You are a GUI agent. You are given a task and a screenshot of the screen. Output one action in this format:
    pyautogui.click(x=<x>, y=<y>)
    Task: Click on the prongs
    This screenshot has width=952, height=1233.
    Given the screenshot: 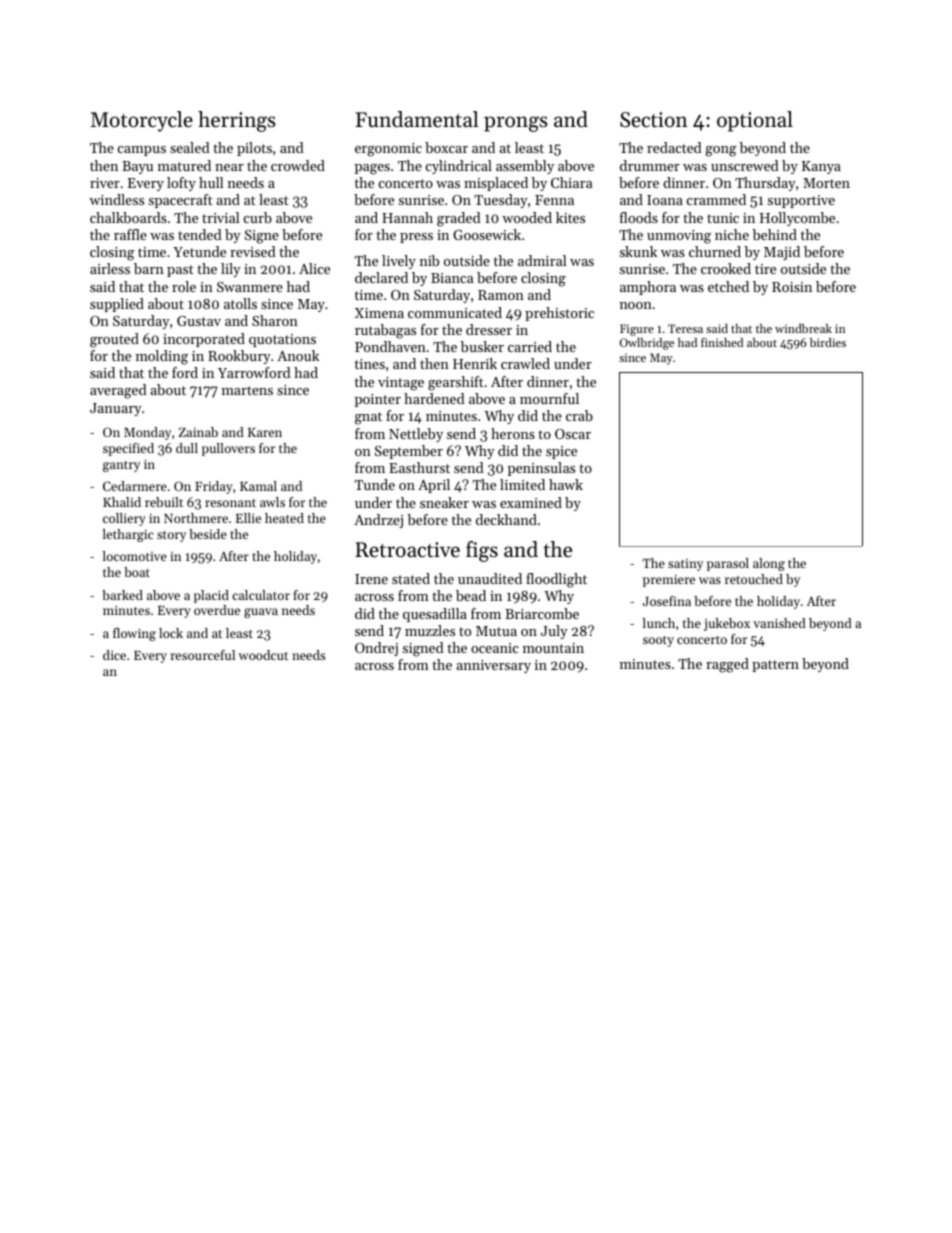 What is the action you would take?
    pyautogui.click(x=516, y=124)
